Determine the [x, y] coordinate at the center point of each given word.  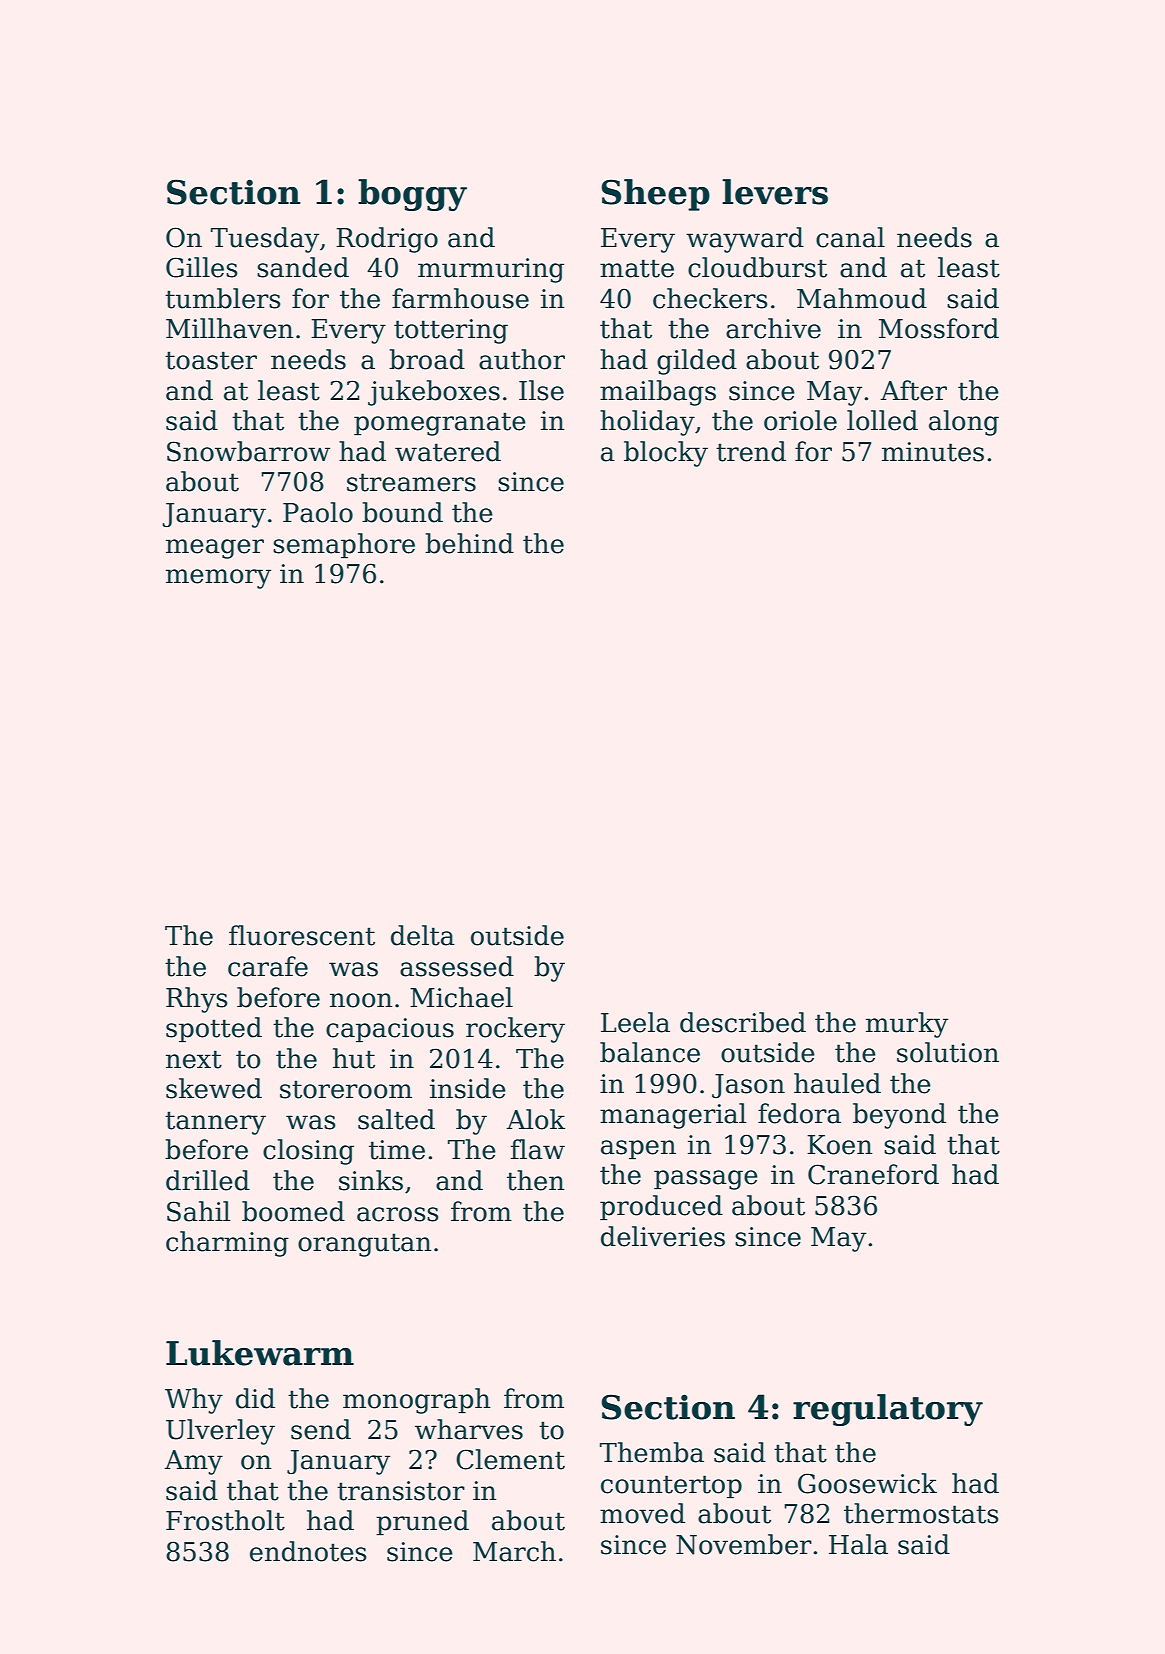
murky [907, 1025]
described [743, 1022]
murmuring [491, 270]
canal [850, 237]
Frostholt [225, 1520]
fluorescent [302, 935]
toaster [211, 360]
